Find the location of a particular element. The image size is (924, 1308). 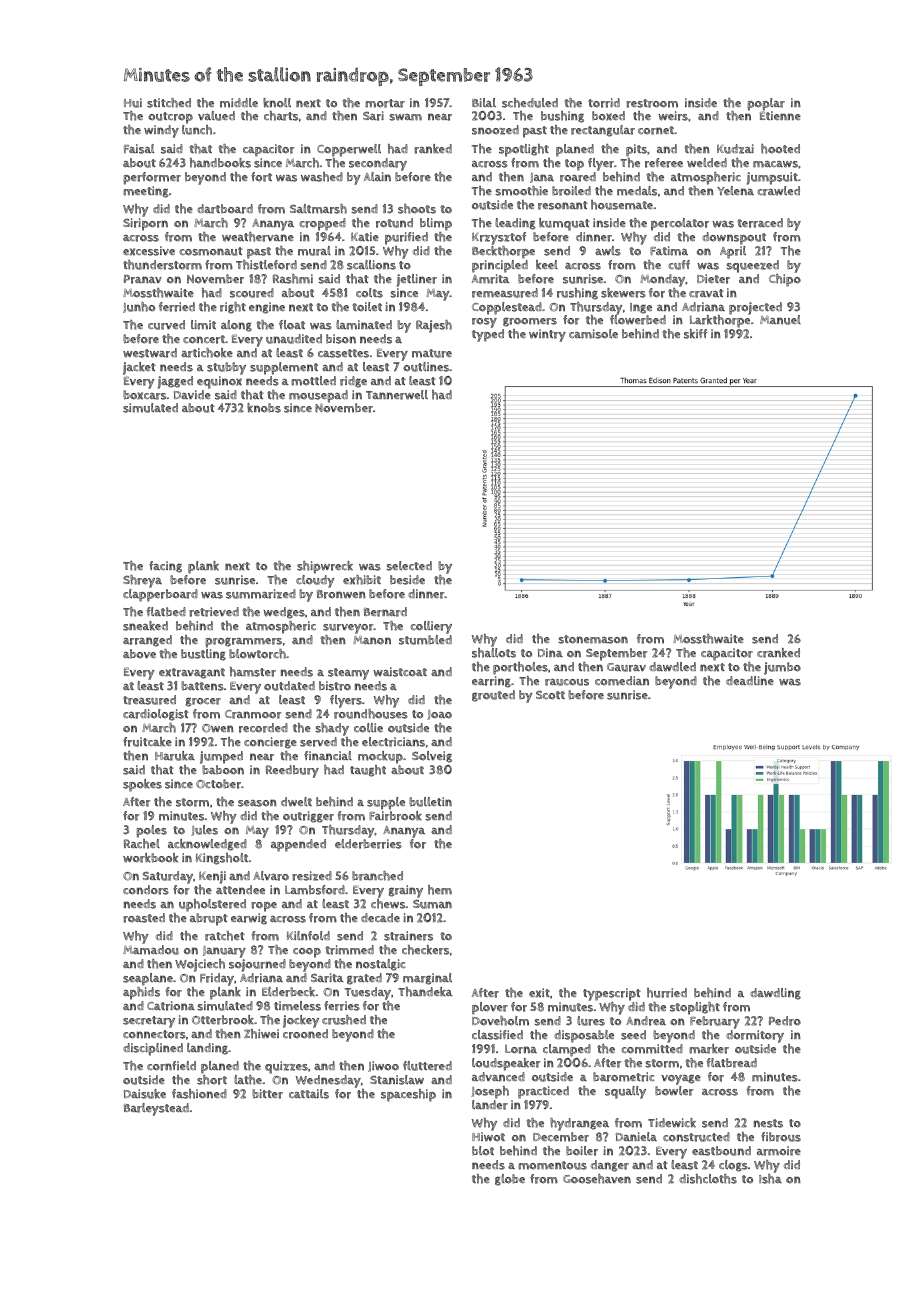

Bilal is located at coordinates (484, 102).
